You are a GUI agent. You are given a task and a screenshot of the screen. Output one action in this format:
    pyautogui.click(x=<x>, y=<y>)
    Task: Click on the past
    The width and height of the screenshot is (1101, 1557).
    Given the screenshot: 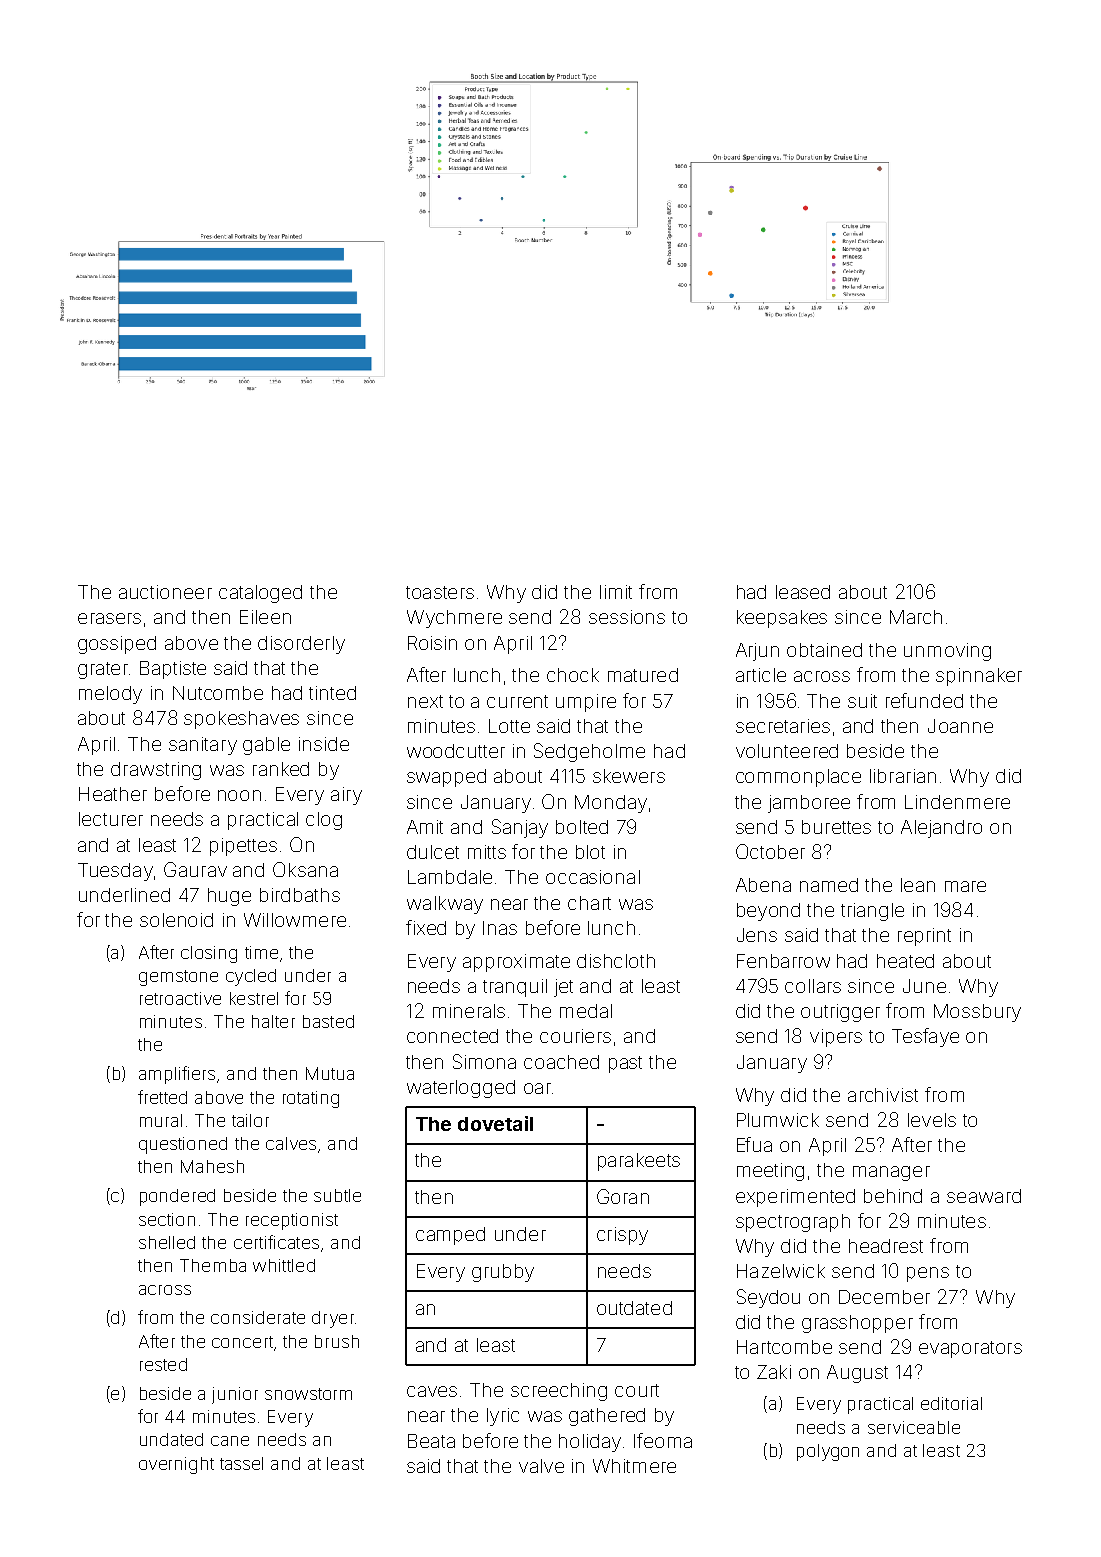 What is the action you would take?
    pyautogui.click(x=625, y=1064)
